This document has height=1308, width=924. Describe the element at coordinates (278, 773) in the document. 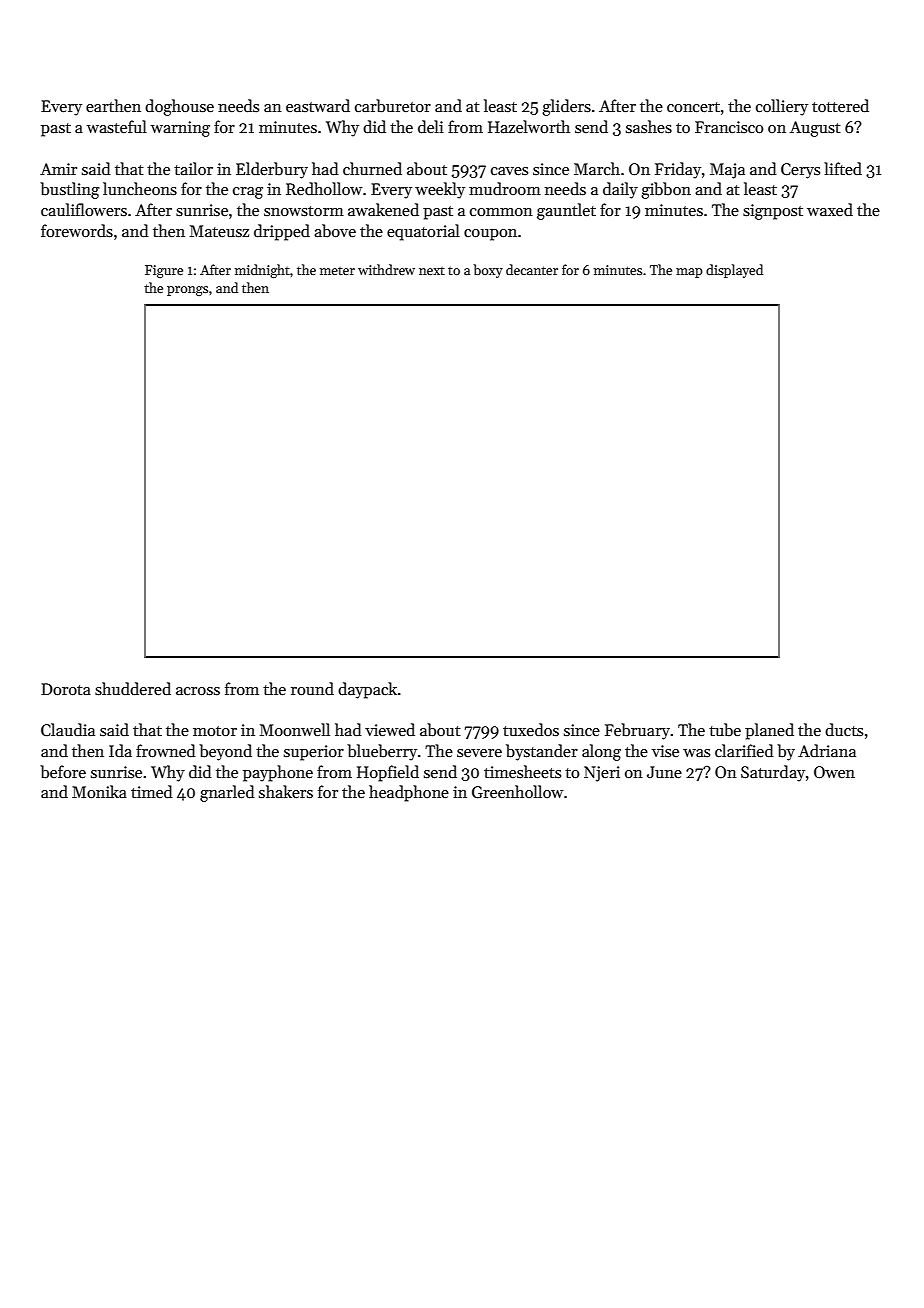

I see `payphone` at that location.
